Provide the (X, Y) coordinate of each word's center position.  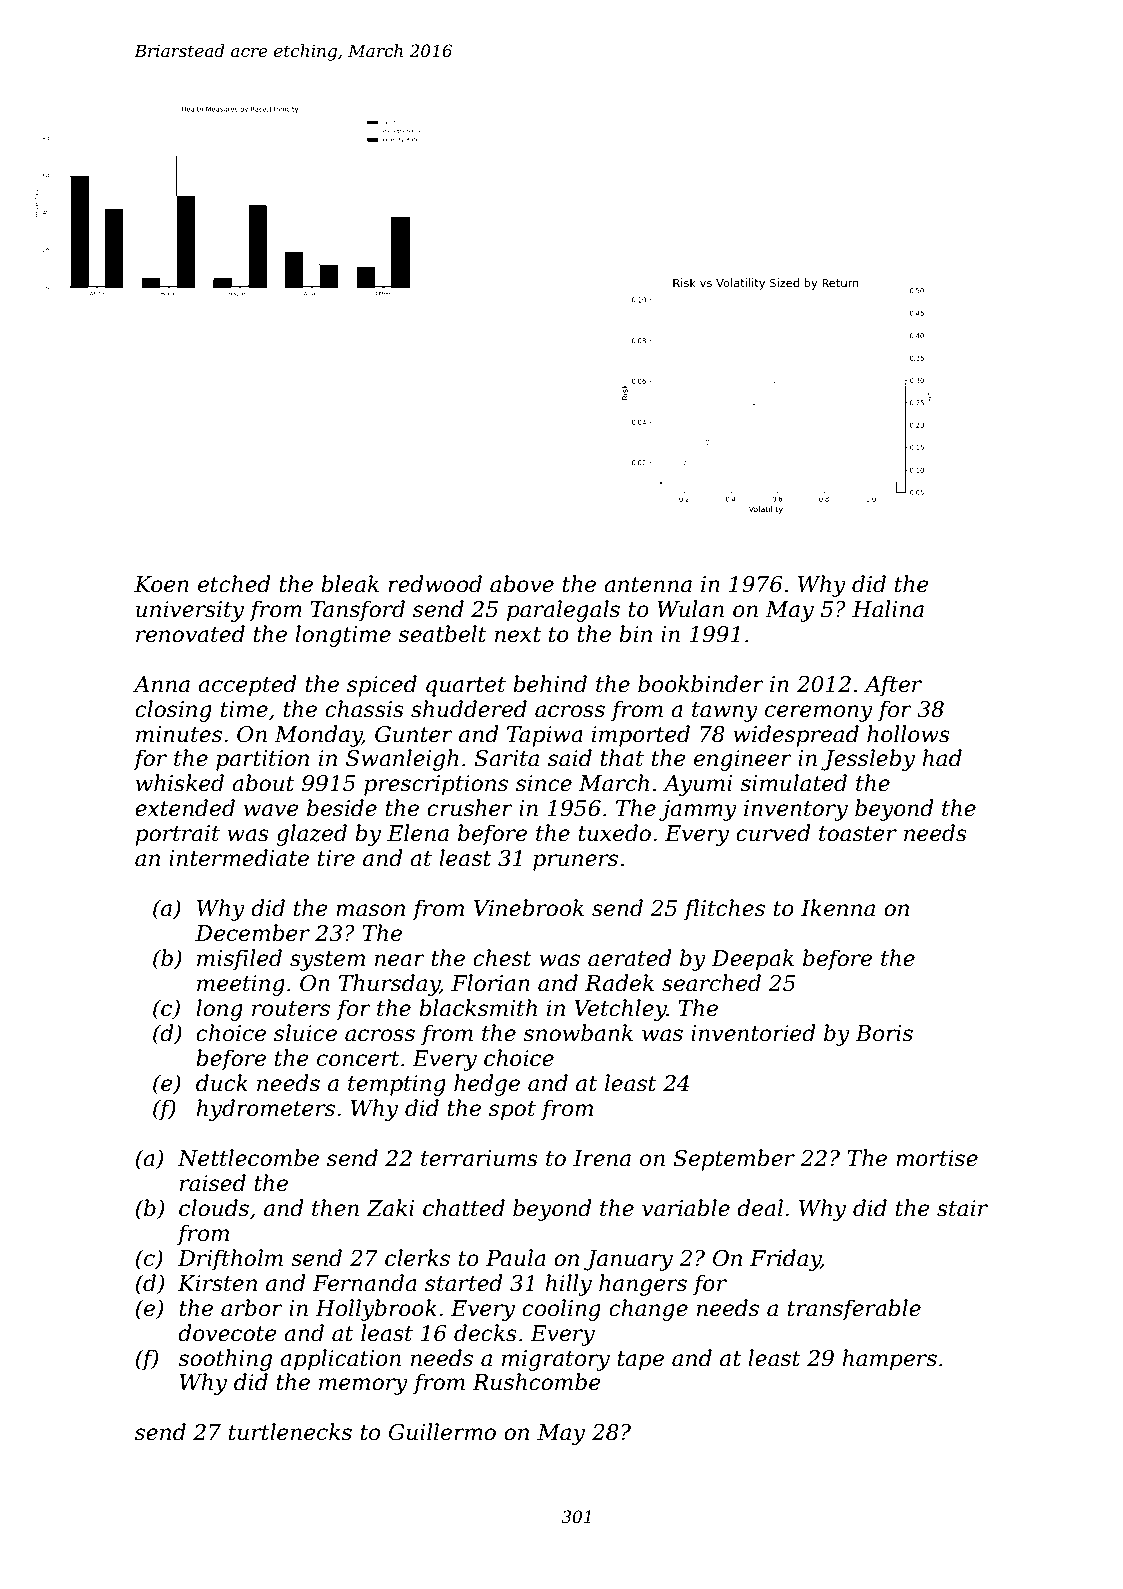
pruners (575, 862)
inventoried (753, 1033)
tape (640, 1361)
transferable (854, 1310)
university (190, 611)
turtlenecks (290, 1432)
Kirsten (217, 1283)
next (518, 635)
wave (271, 810)
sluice (305, 1033)
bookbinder (701, 684)
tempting (397, 1085)
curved (773, 833)
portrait (177, 835)
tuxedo (614, 833)
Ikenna (838, 908)
